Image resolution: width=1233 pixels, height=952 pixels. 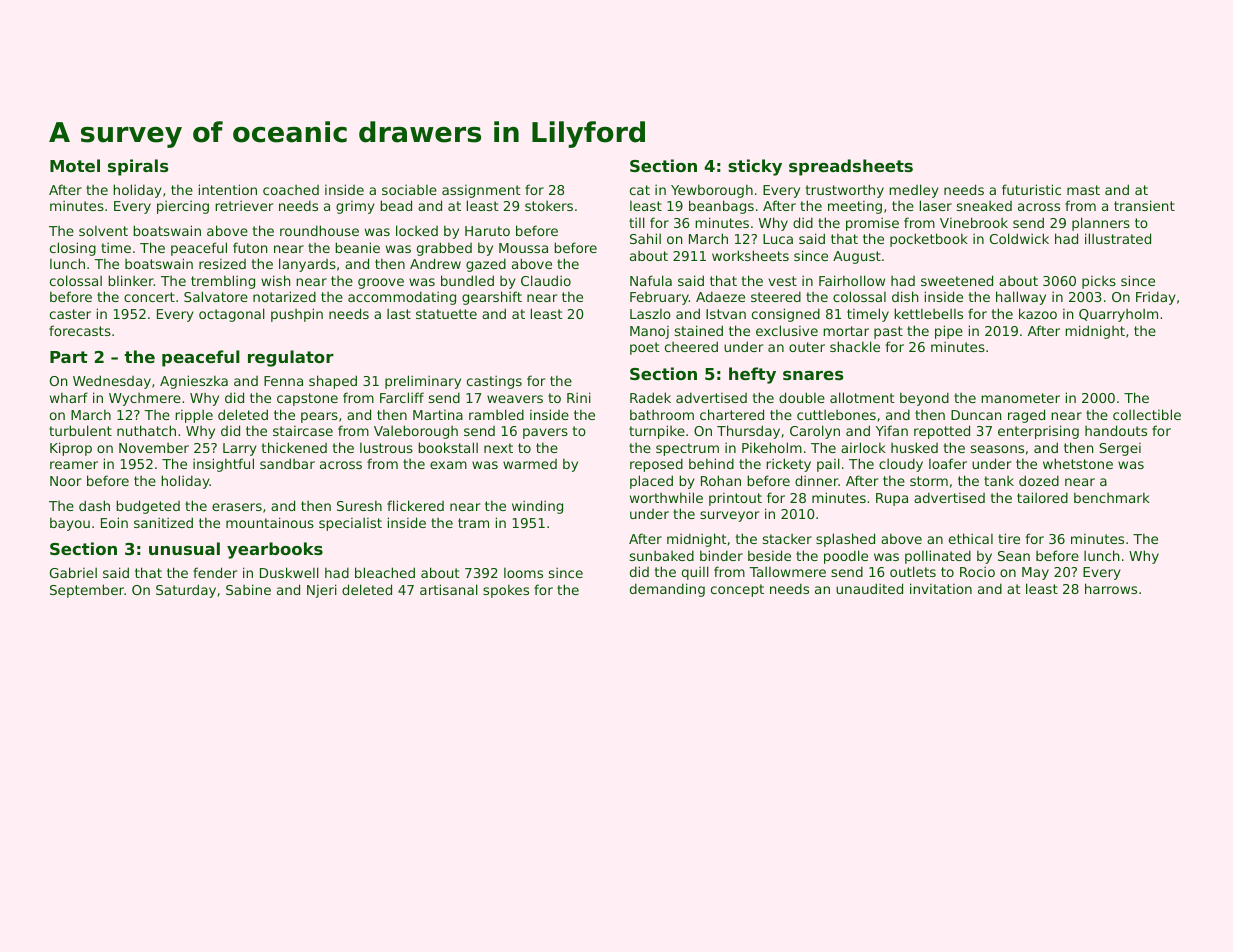 What do you see at coordinates (1147, 414) in the document?
I see `collectible` at bounding box center [1147, 414].
